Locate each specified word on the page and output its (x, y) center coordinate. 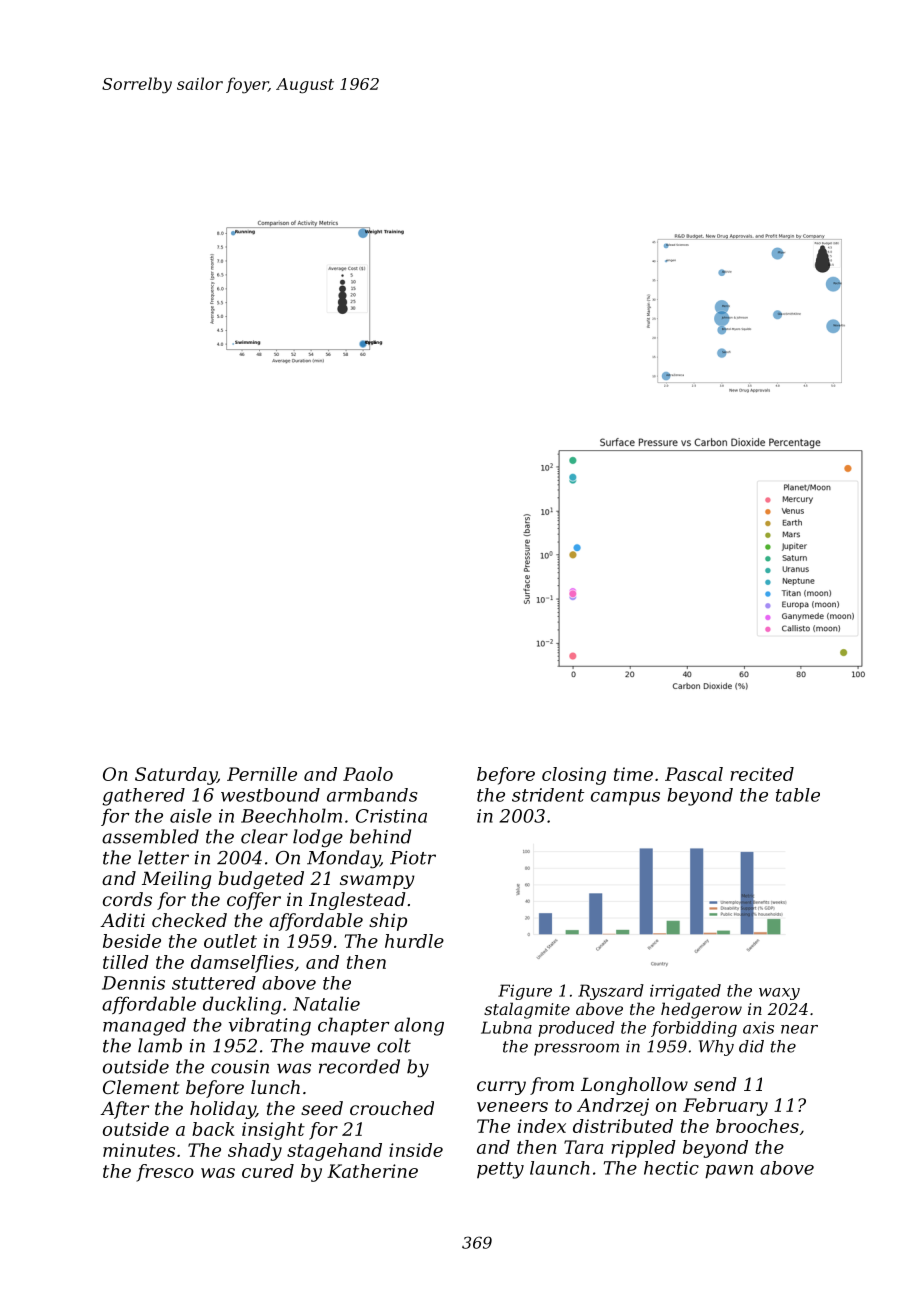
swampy (377, 882)
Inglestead (357, 901)
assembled (150, 836)
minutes (139, 1150)
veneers (512, 1107)
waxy (779, 994)
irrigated (685, 992)
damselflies (242, 964)
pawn (729, 1172)
